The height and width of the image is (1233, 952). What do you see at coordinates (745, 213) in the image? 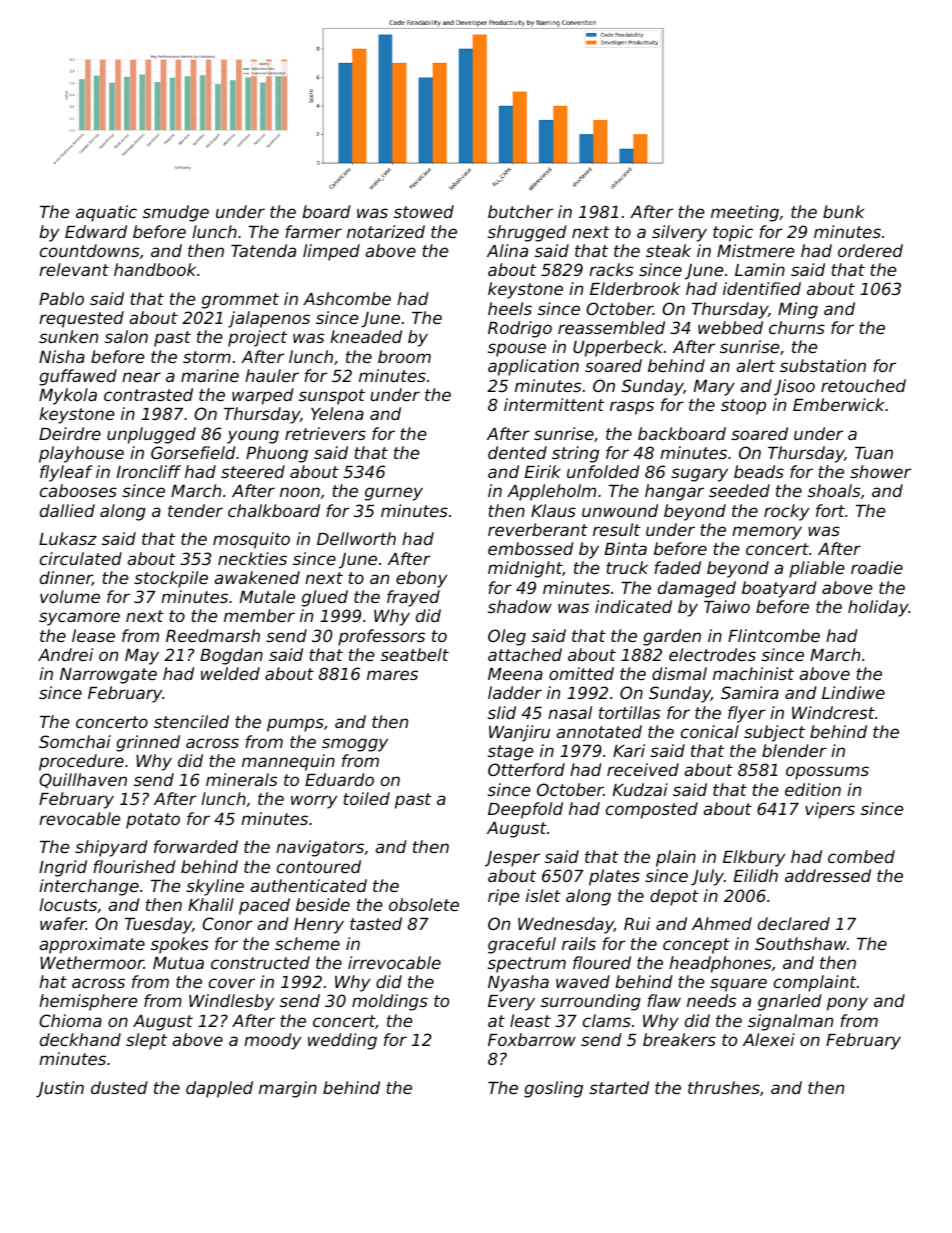
I see `meeting` at bounding box center [745, 213].
